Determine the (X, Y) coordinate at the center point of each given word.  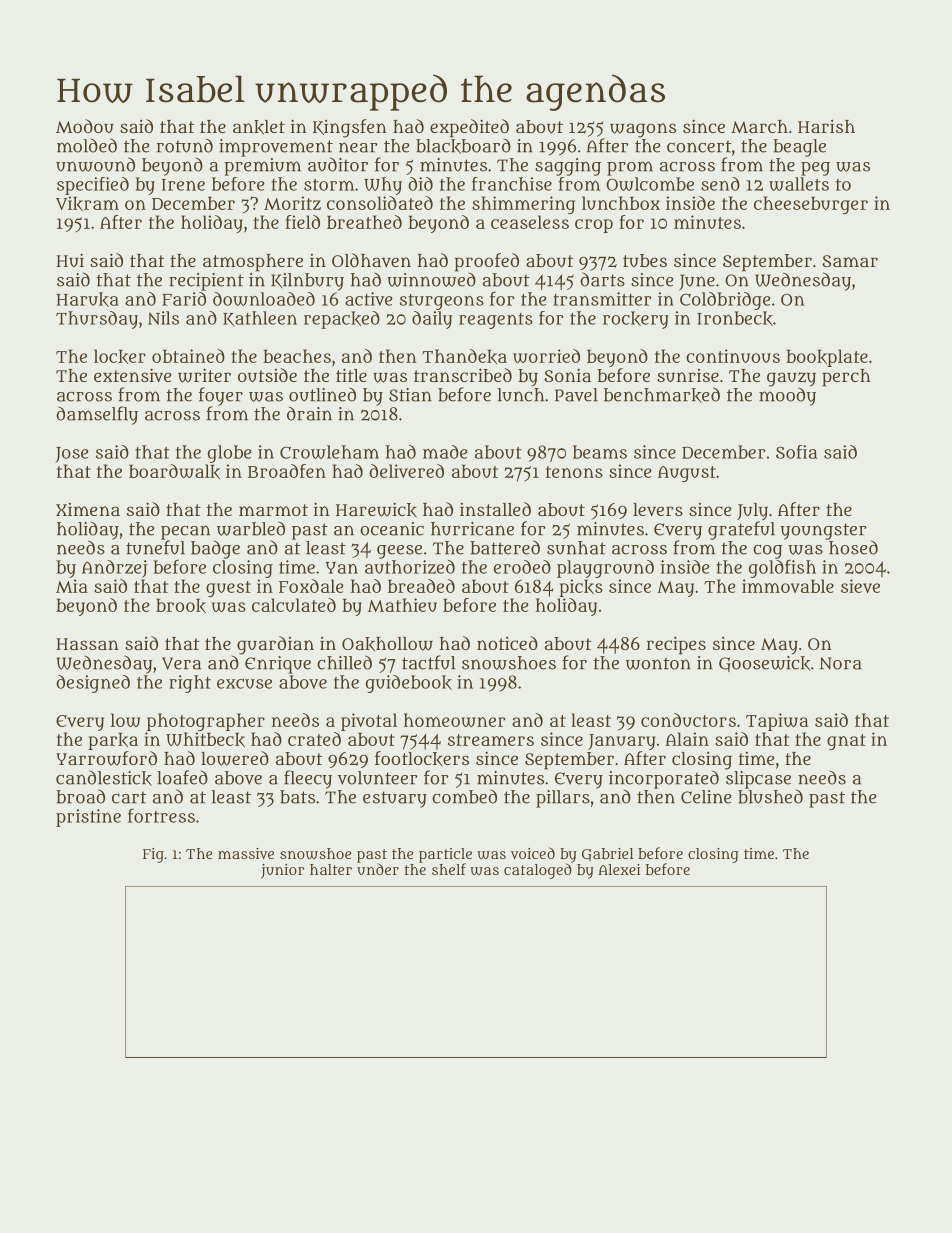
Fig (153, 855)
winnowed (431, 280)
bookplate (827, 358)
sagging (568, 167)
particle (445, 855)
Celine (706, 797)
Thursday (97, 320)
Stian (410, 395)
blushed (770, 796)
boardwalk (174, 471)
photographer (206, 722)
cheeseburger (811, 205)
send (720, 184)
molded (87, 145)
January (622, 742)
